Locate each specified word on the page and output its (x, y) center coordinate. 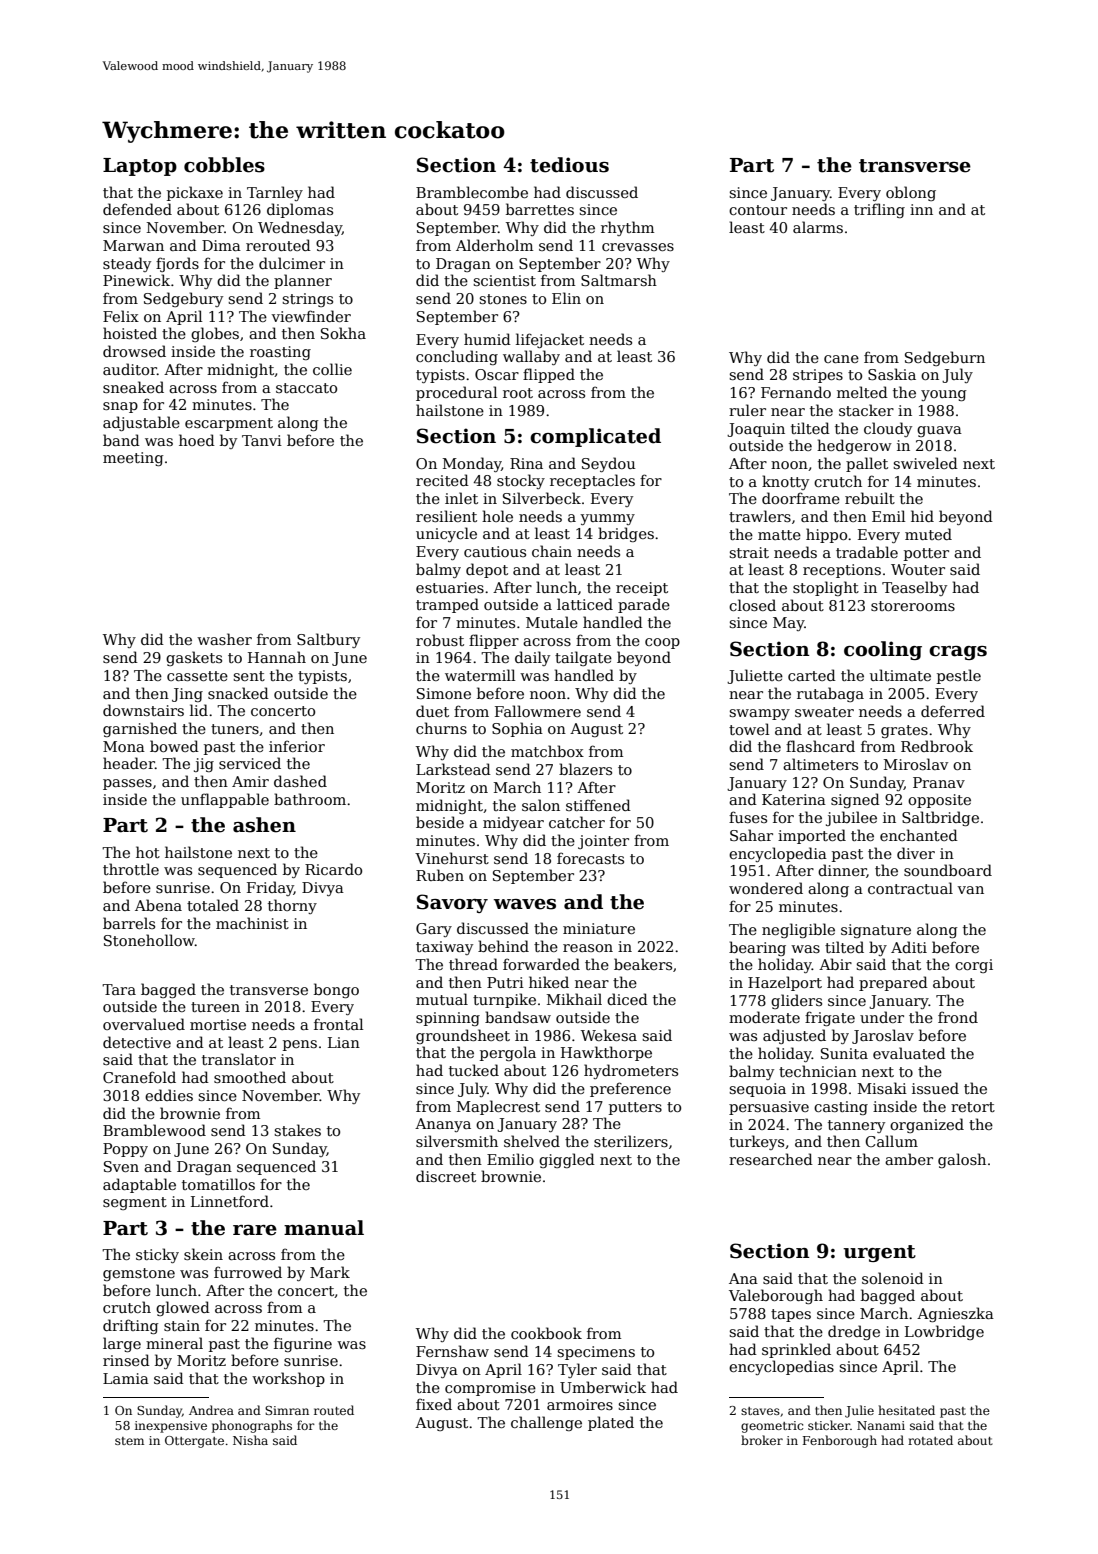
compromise (490, 1389)
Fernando (796, 392)
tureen (215, 1007)
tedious (569, 165)
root (518, 393)
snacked (238, 693)
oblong (911, 193)
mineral (174, 1343)
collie (332, 369)
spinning (448, 1019)
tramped (447, 605)
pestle (959, 676)
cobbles (224, 165)
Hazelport (785, 983)
